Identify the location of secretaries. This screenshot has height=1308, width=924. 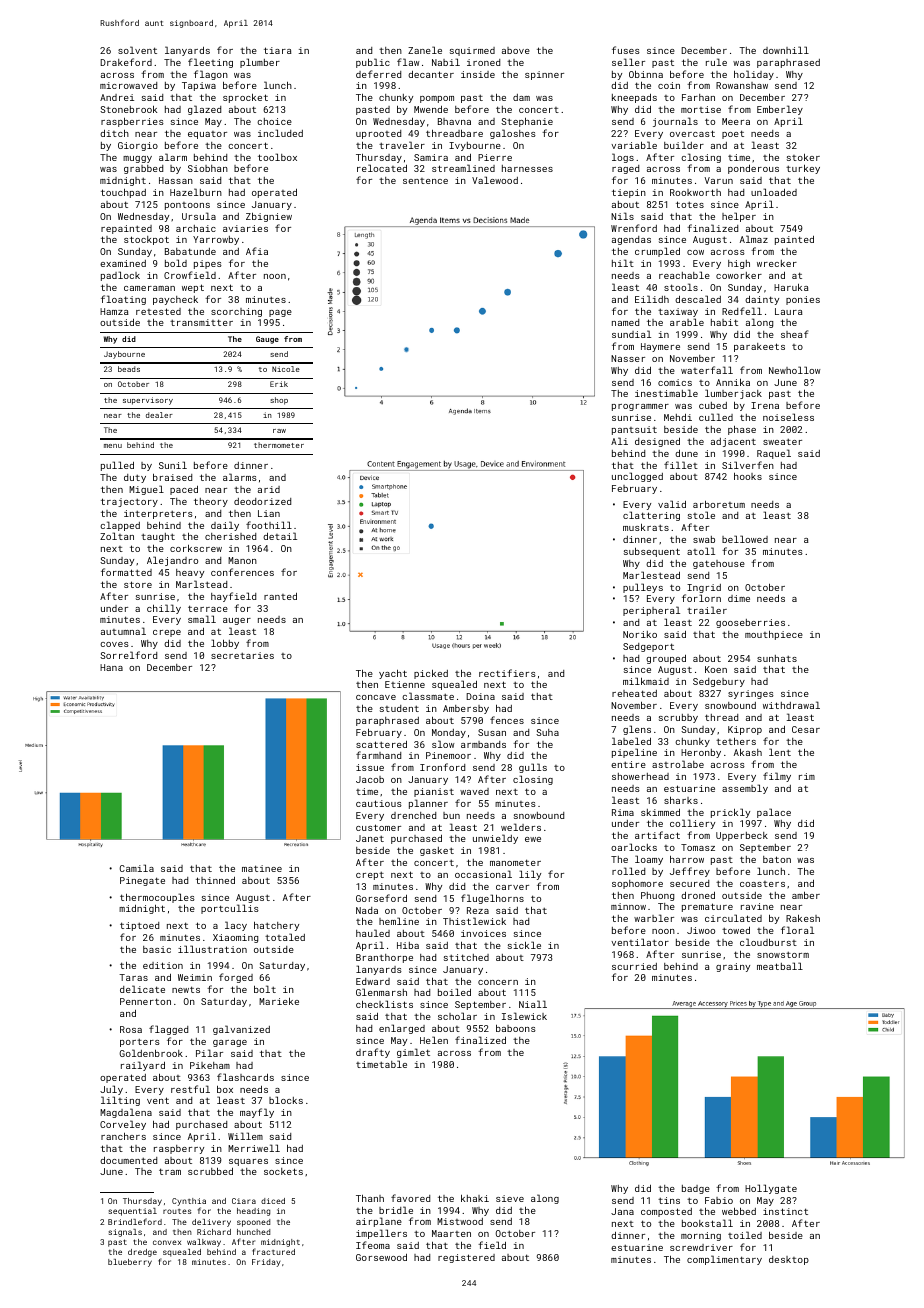
(242, 655).
